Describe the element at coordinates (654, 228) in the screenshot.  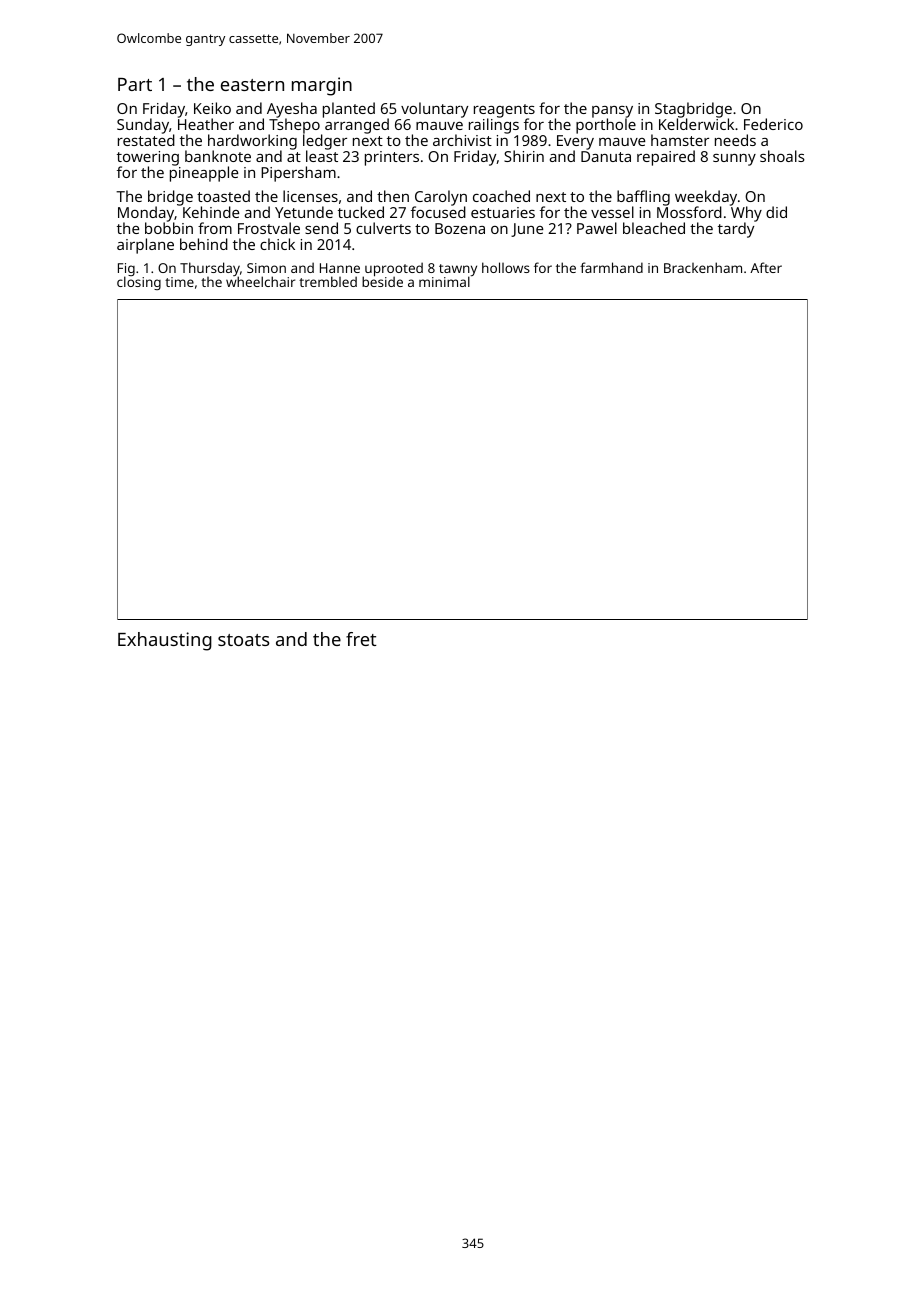
I see `bleached` at that location.
